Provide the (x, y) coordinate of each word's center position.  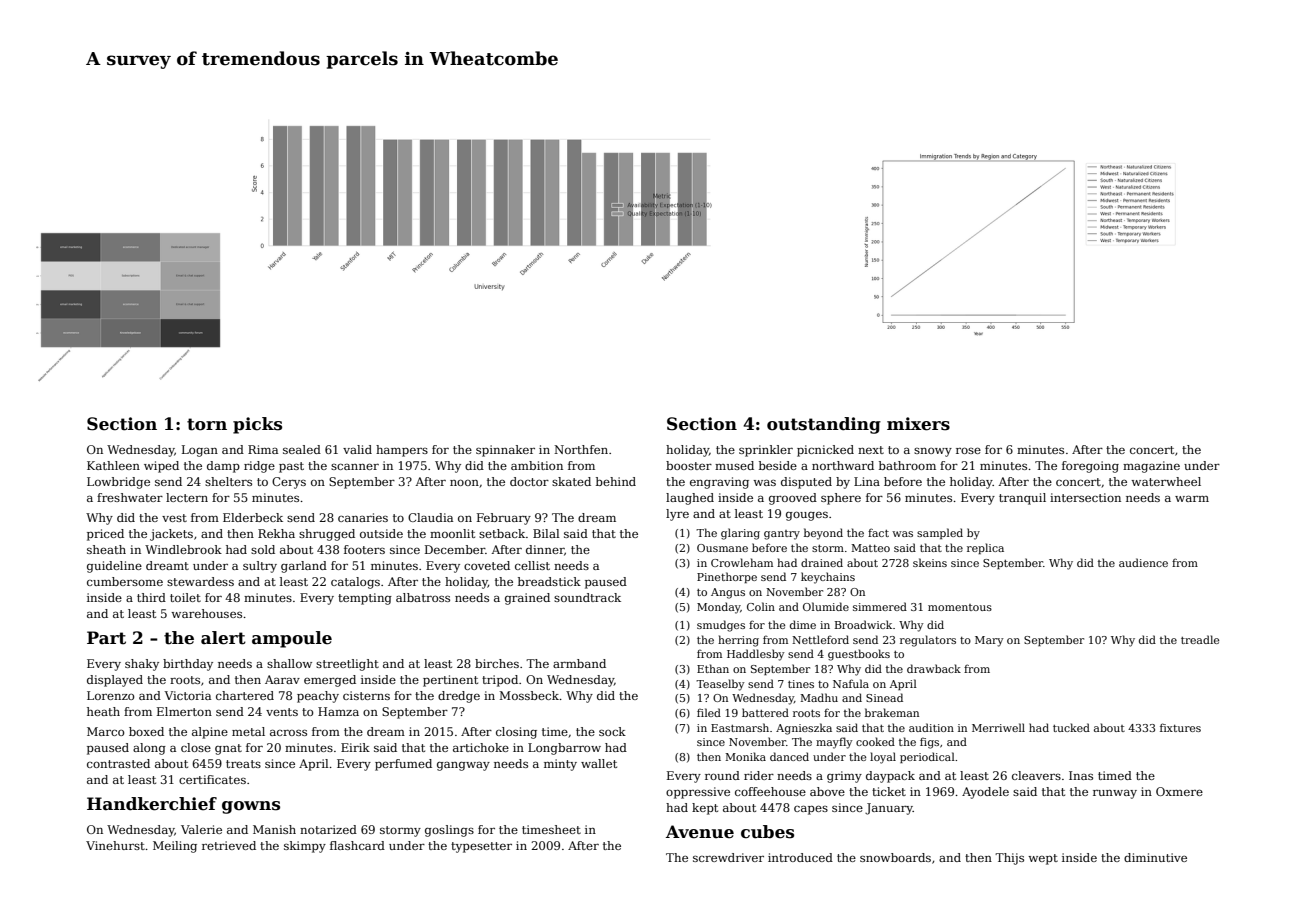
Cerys (289, 483)
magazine (1151, 467)
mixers (918, 424)
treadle (1200, 639)
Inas (1081, 775)
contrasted (118, 763)
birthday (188, 665)
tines (801, 684)
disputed (806, 483)
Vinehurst (115, 845)
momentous (960, 607)
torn (207, 424)
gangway (463, 766)
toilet (185, 597)
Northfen (581, 449)
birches (497, 663)
